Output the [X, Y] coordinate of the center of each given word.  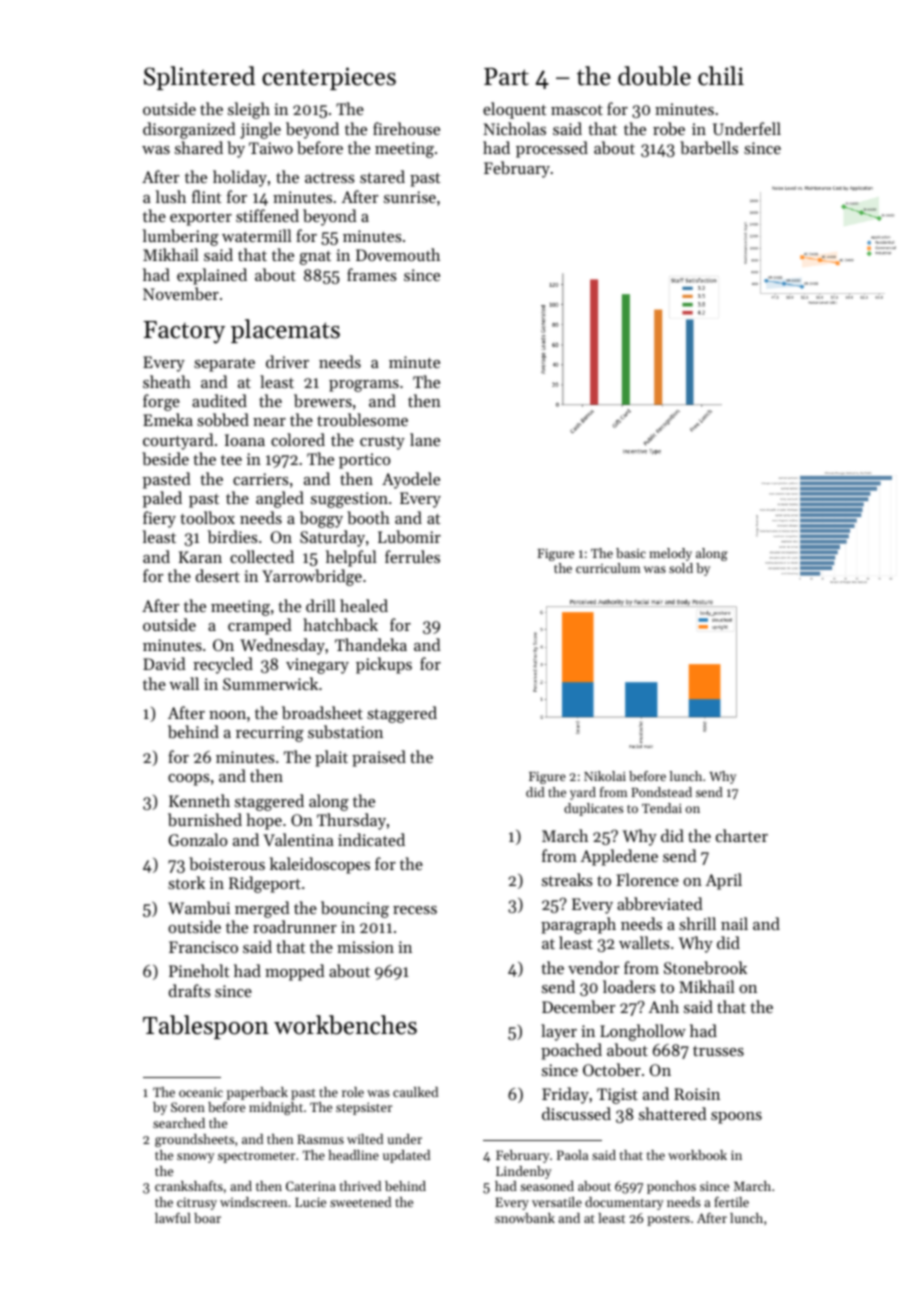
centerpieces [329, 78]
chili [721, 76]
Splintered [199, 78]
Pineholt [199, 970]
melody [670, 554]
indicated [371, 839]
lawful [173, 1218]
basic [631, 553]
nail [734, 923]
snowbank [525, 1218]
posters [668, 1220]
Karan [200, 557]
